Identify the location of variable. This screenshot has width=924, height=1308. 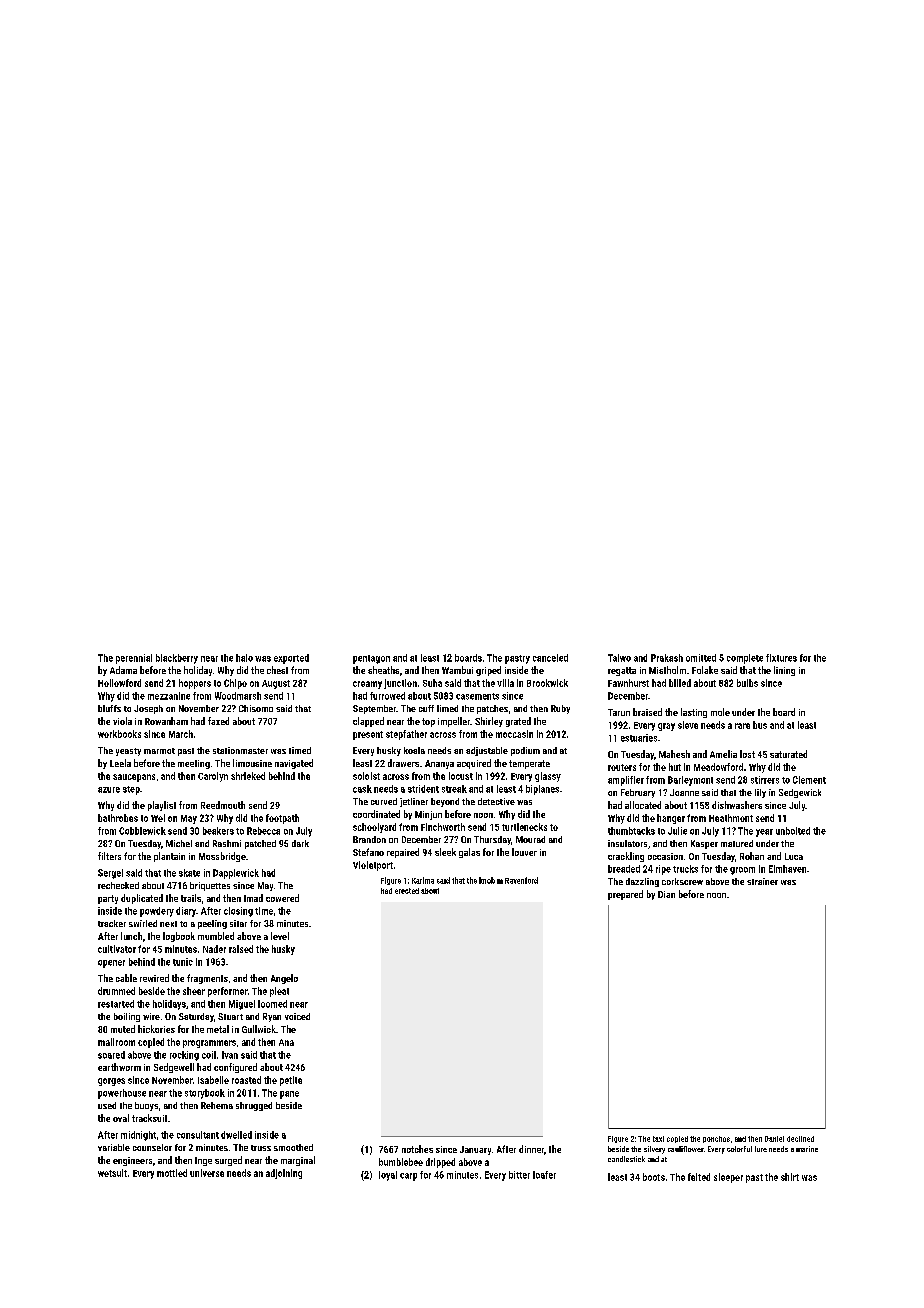
(114, 1147).
